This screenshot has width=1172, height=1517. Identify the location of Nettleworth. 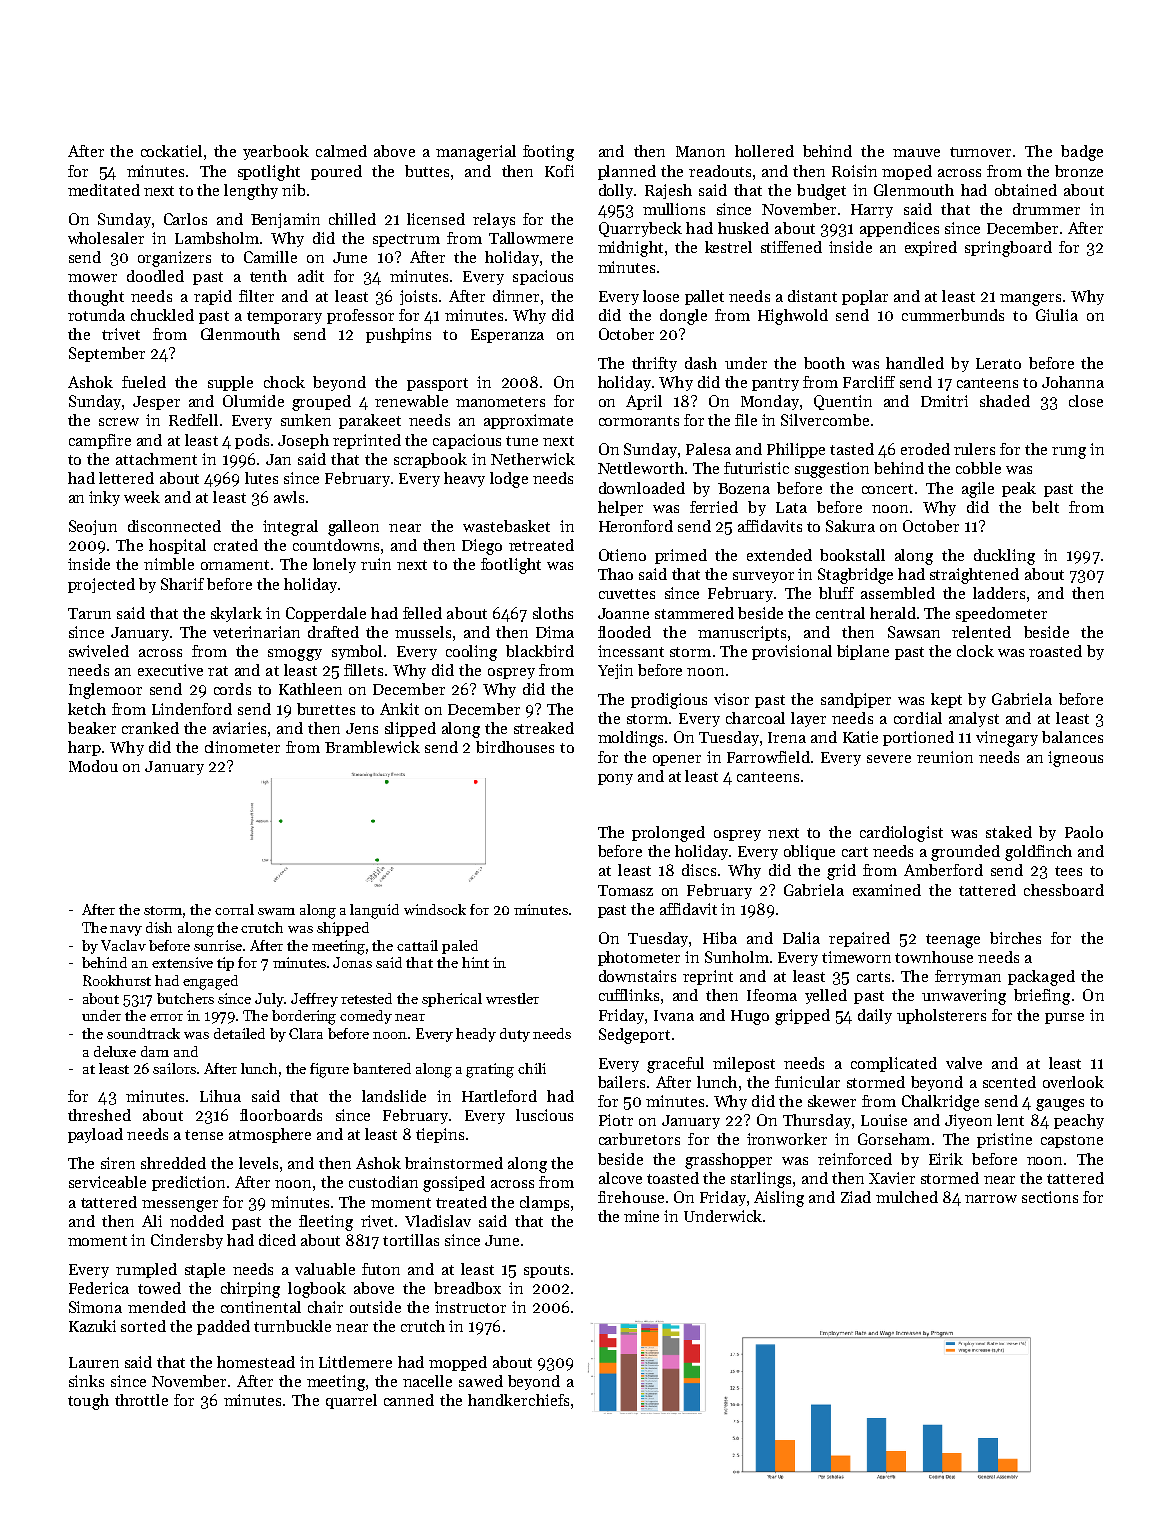
(641, 468).
